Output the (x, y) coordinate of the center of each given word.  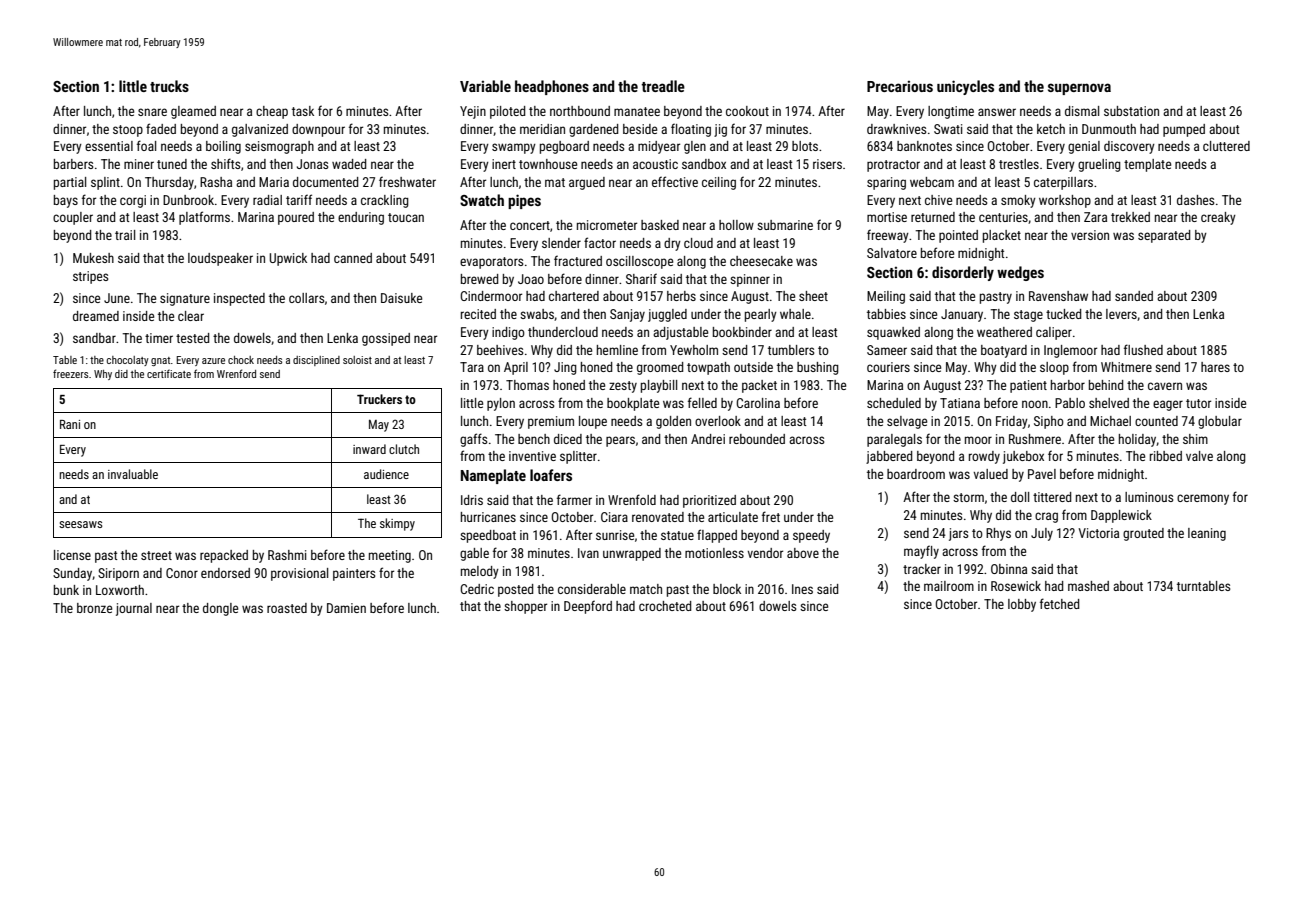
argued (587, 183)
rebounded (757, 439)
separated (1164, 236)
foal (146, 145)
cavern (1165, 386)
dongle (220, 609)
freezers (70, 373)
